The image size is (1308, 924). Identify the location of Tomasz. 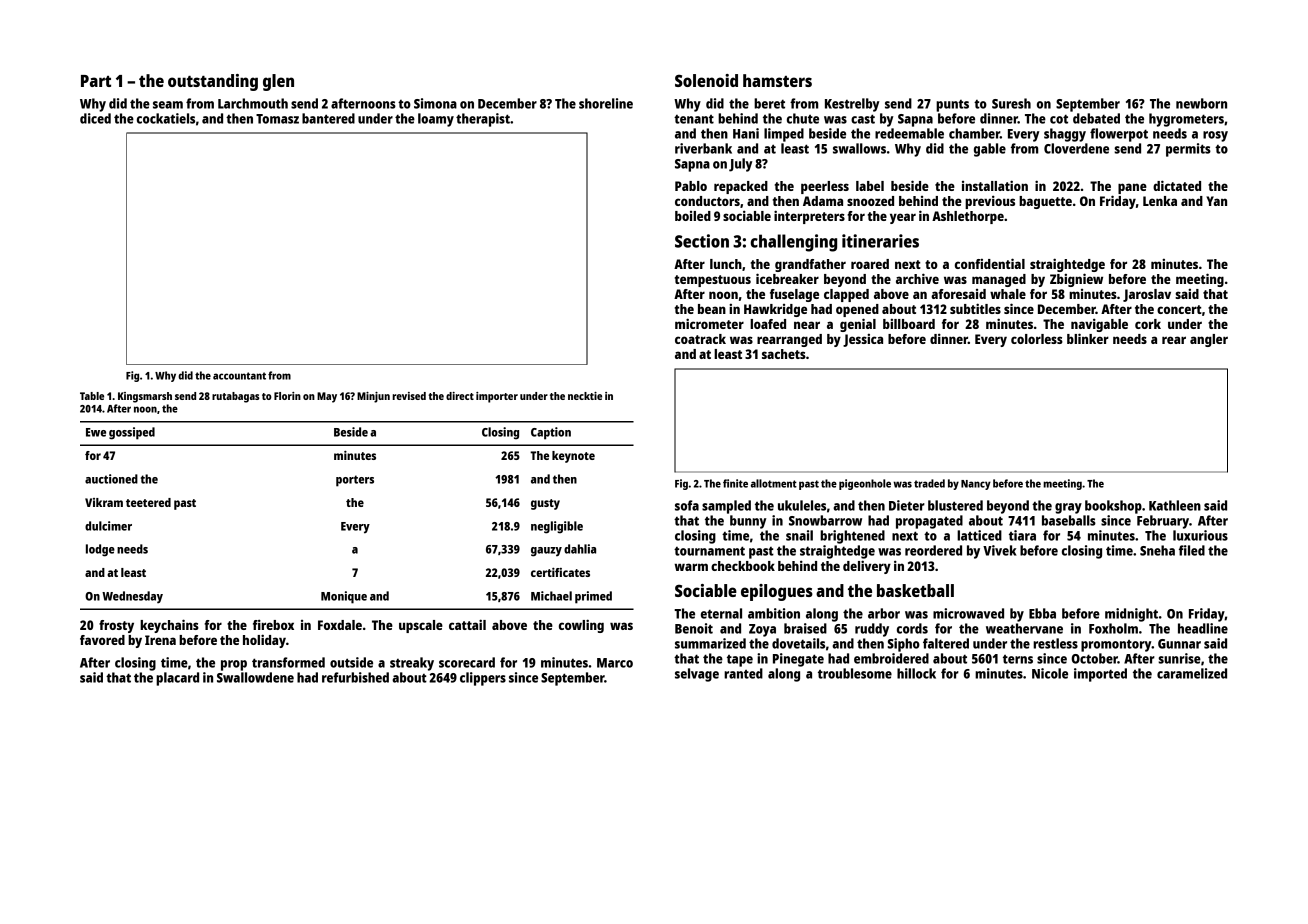
(277, 119).
